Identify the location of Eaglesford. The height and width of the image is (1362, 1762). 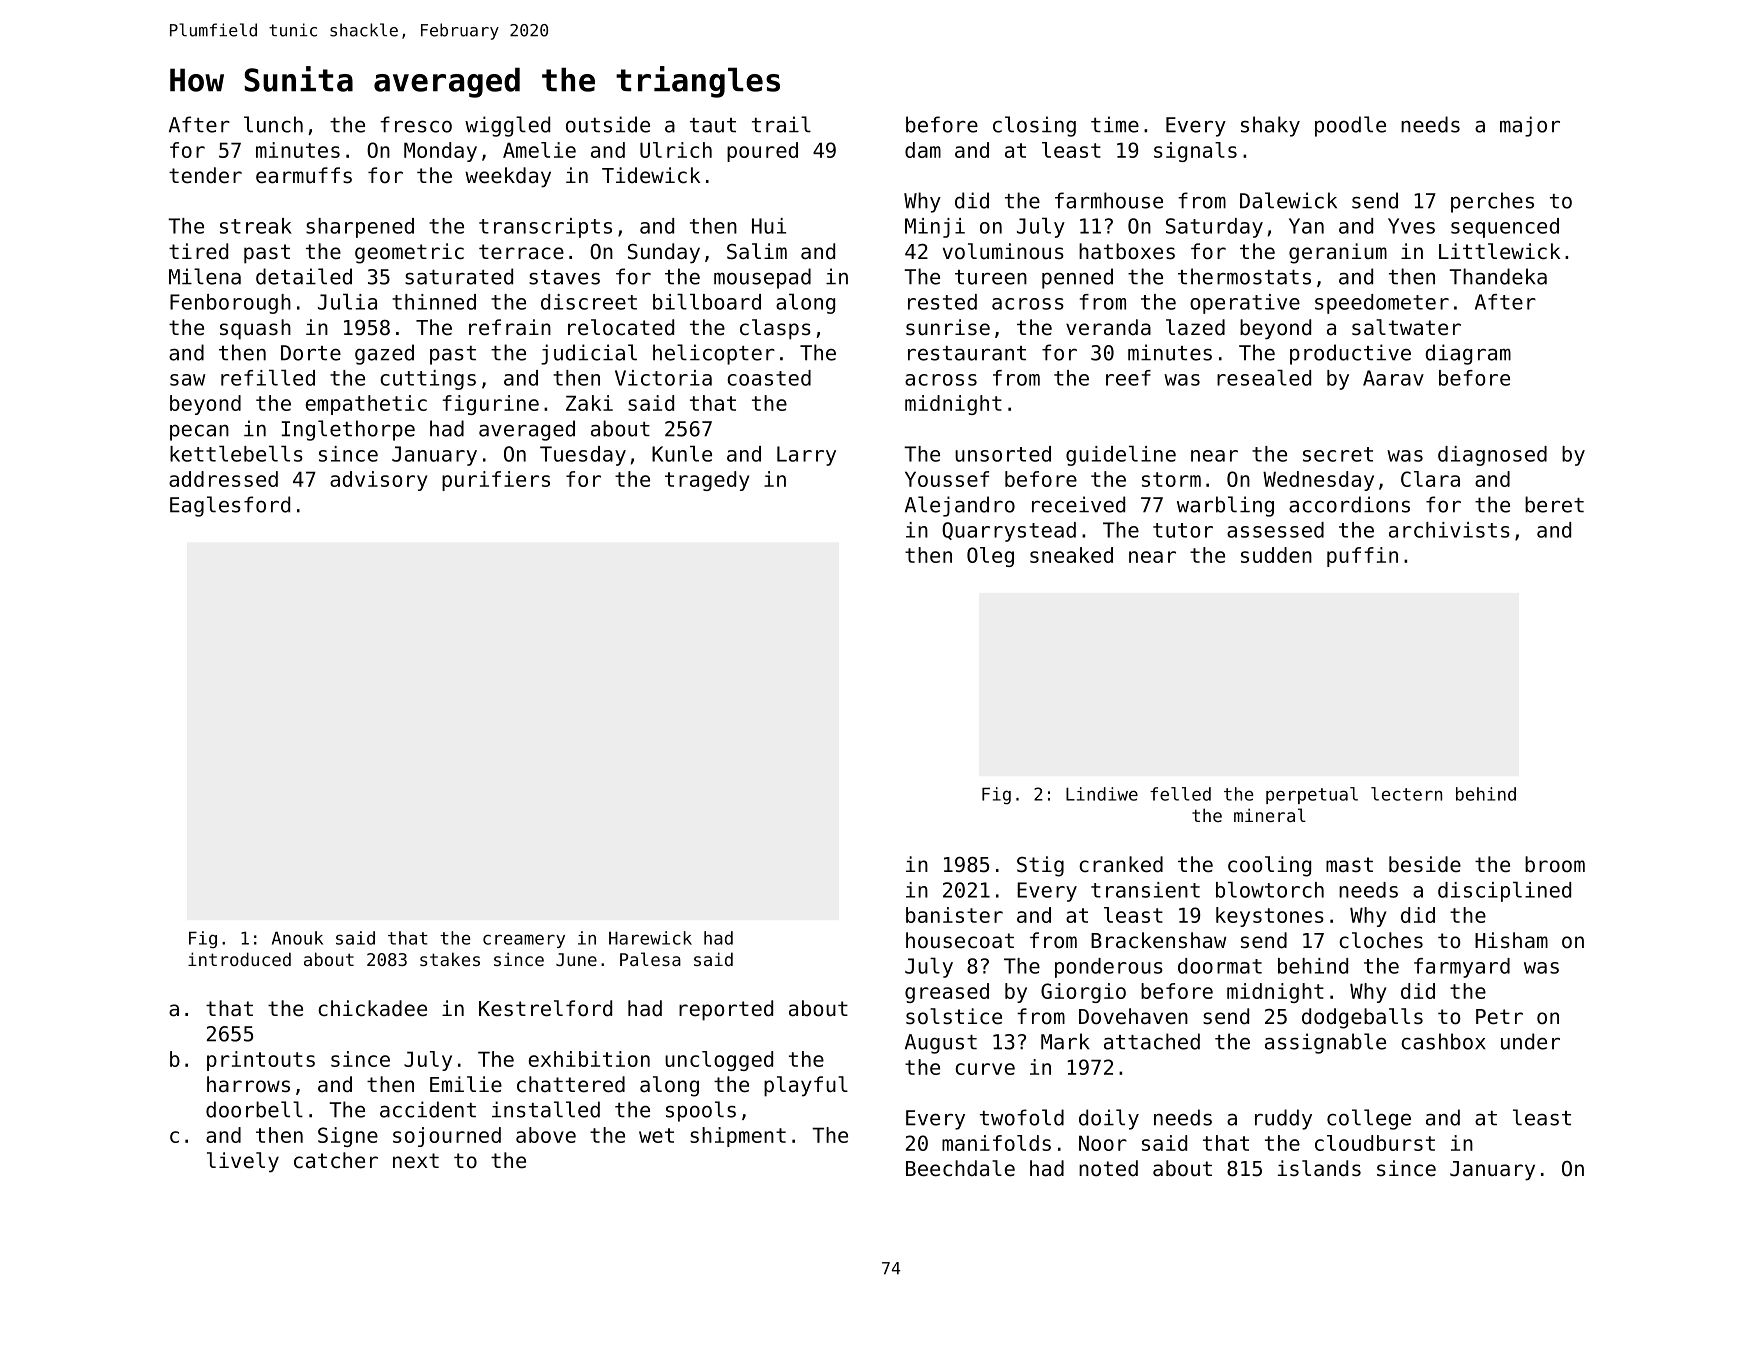
(230, 506).
